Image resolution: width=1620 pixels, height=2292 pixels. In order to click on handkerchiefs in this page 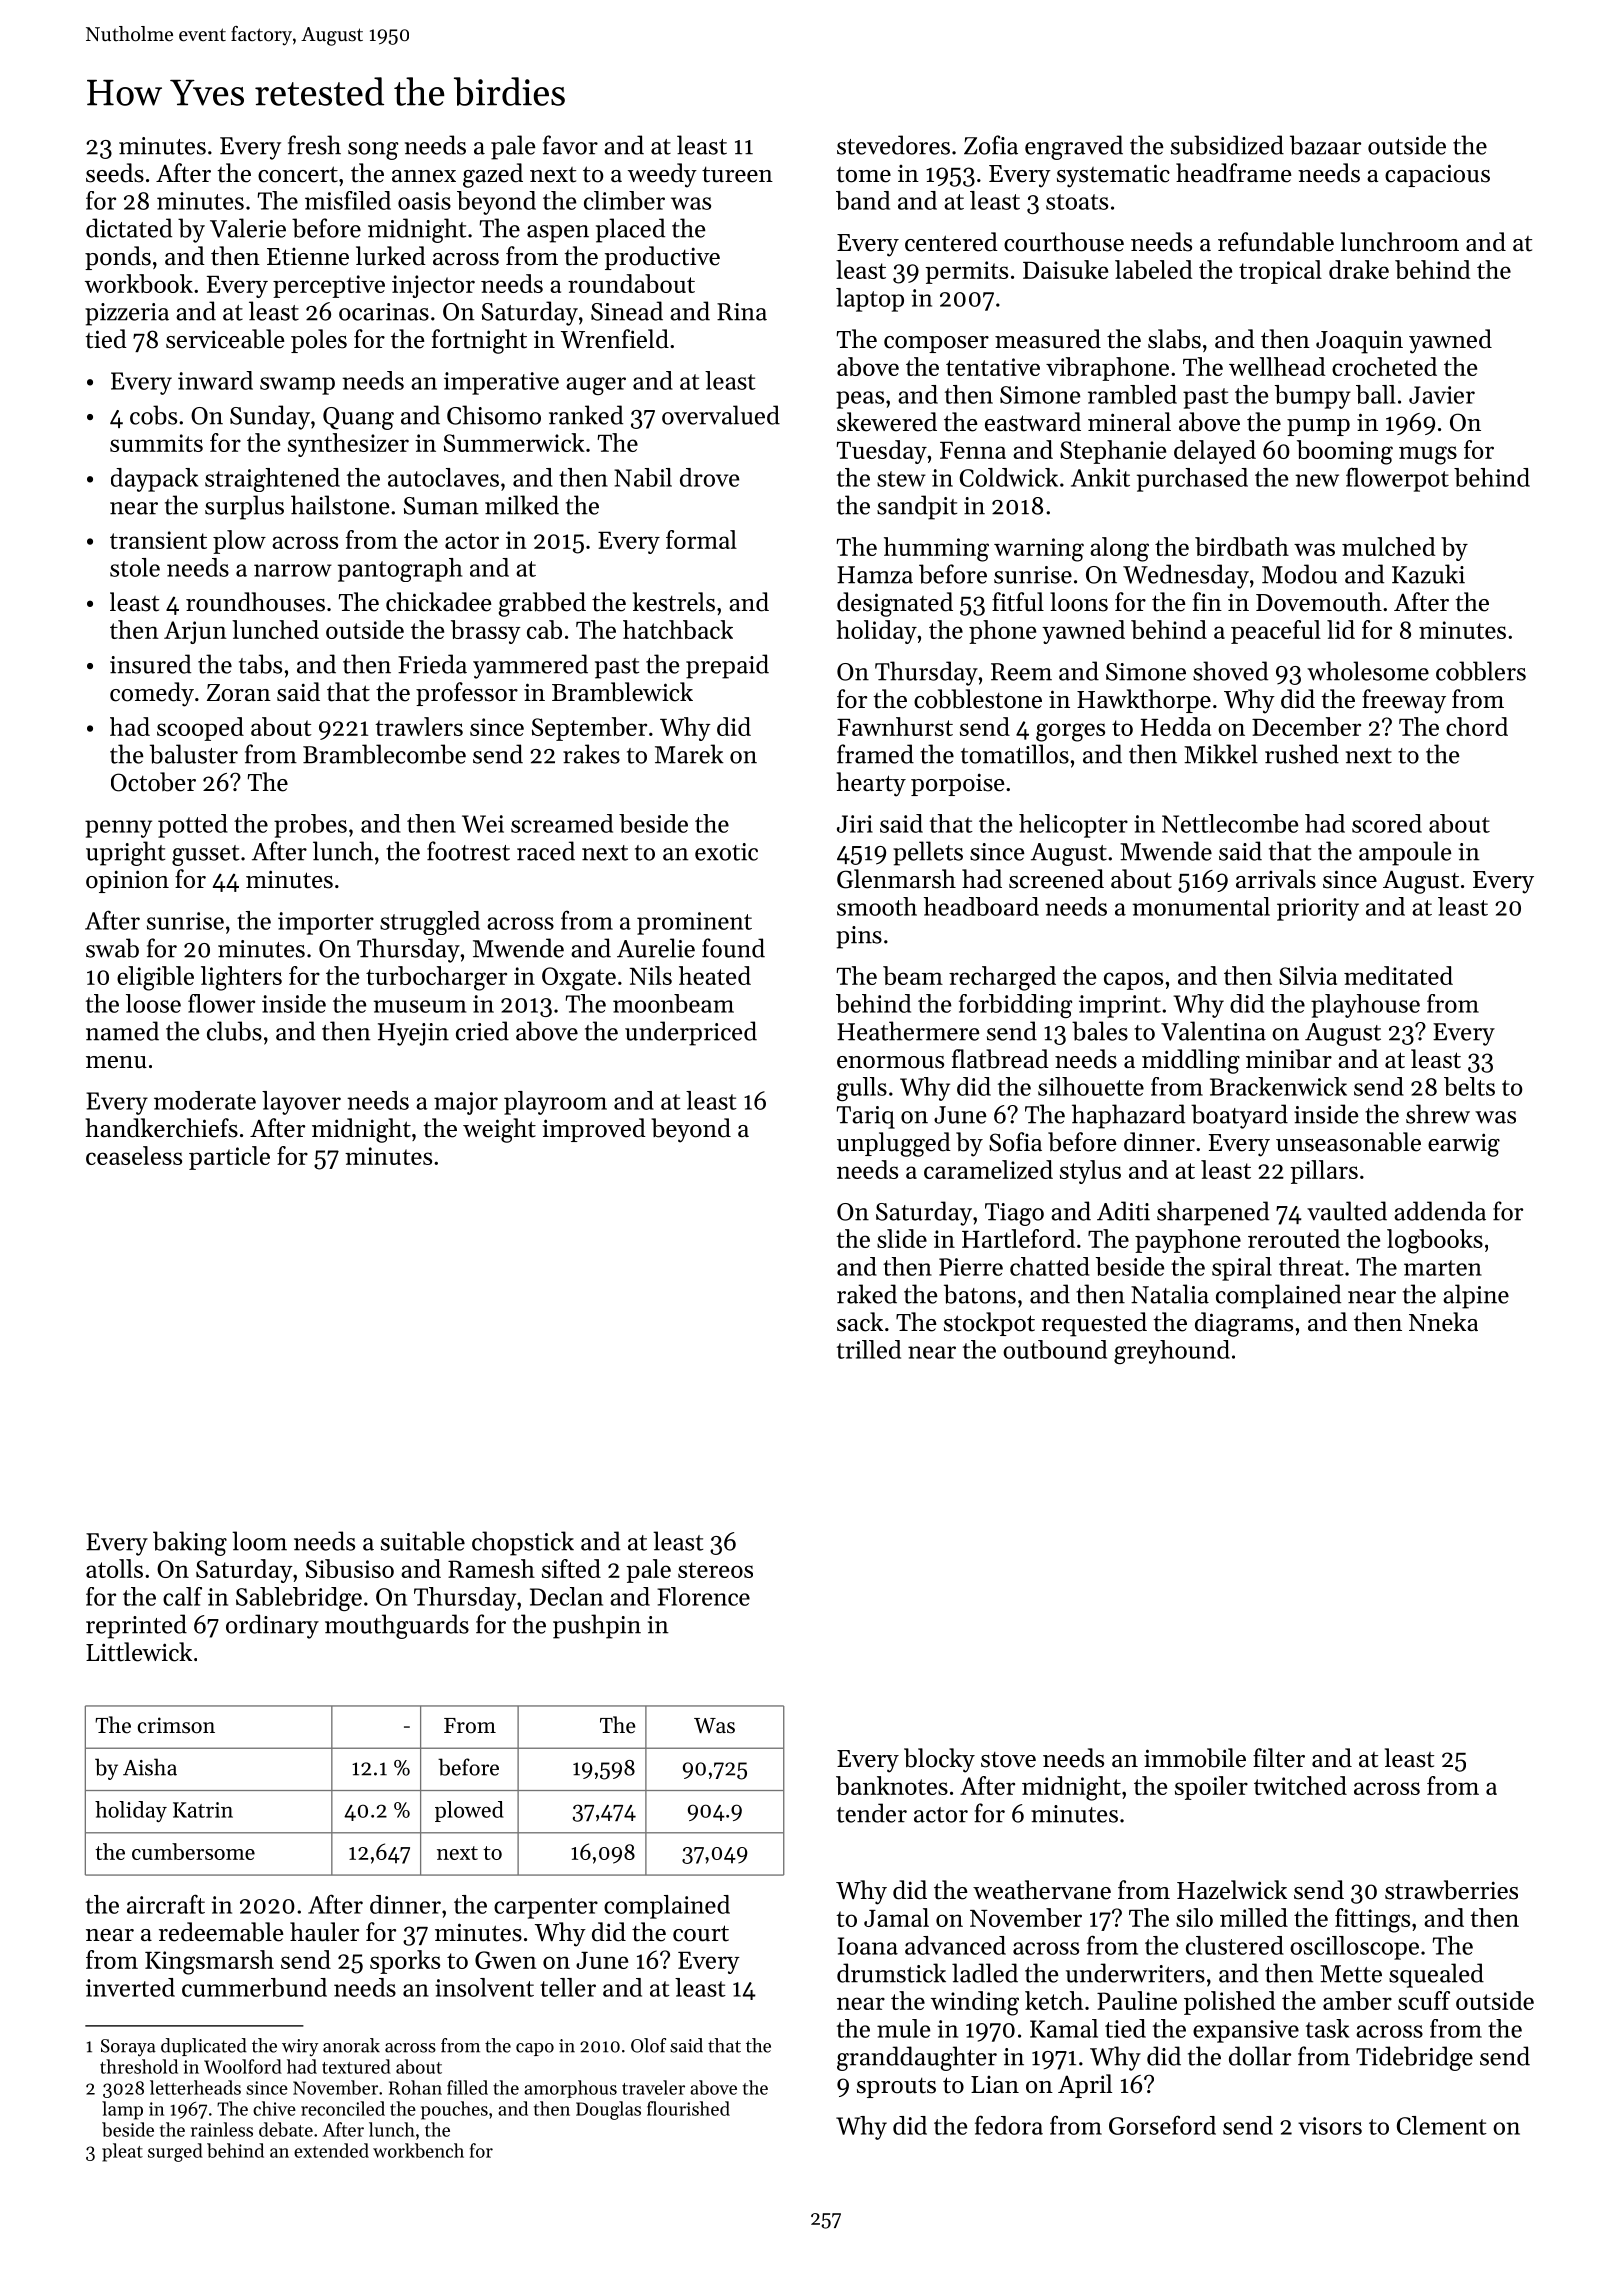, I will do `click(162, 1128)`.
